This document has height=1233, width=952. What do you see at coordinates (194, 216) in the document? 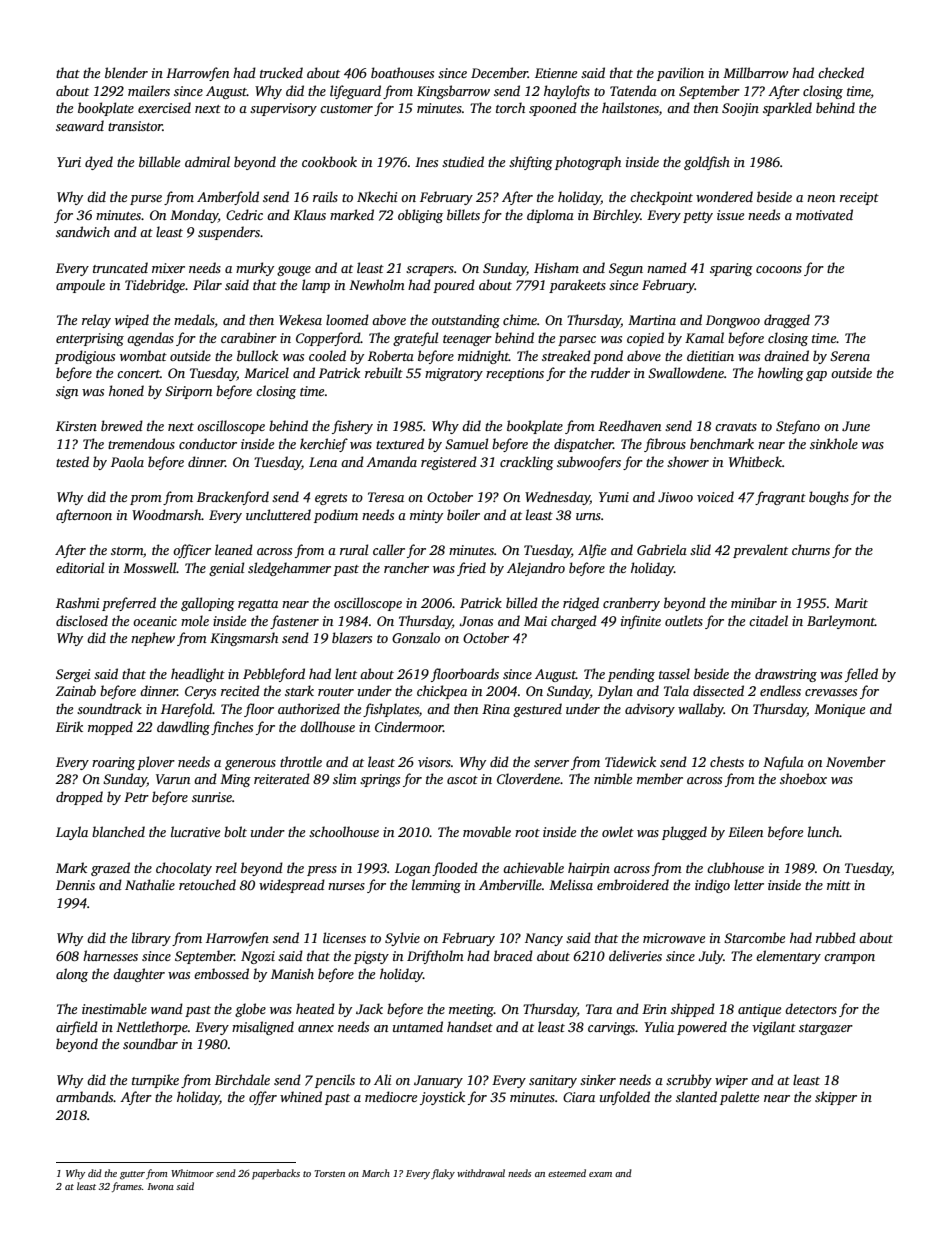
I see `Monday` at bounding box center [194, 216].
